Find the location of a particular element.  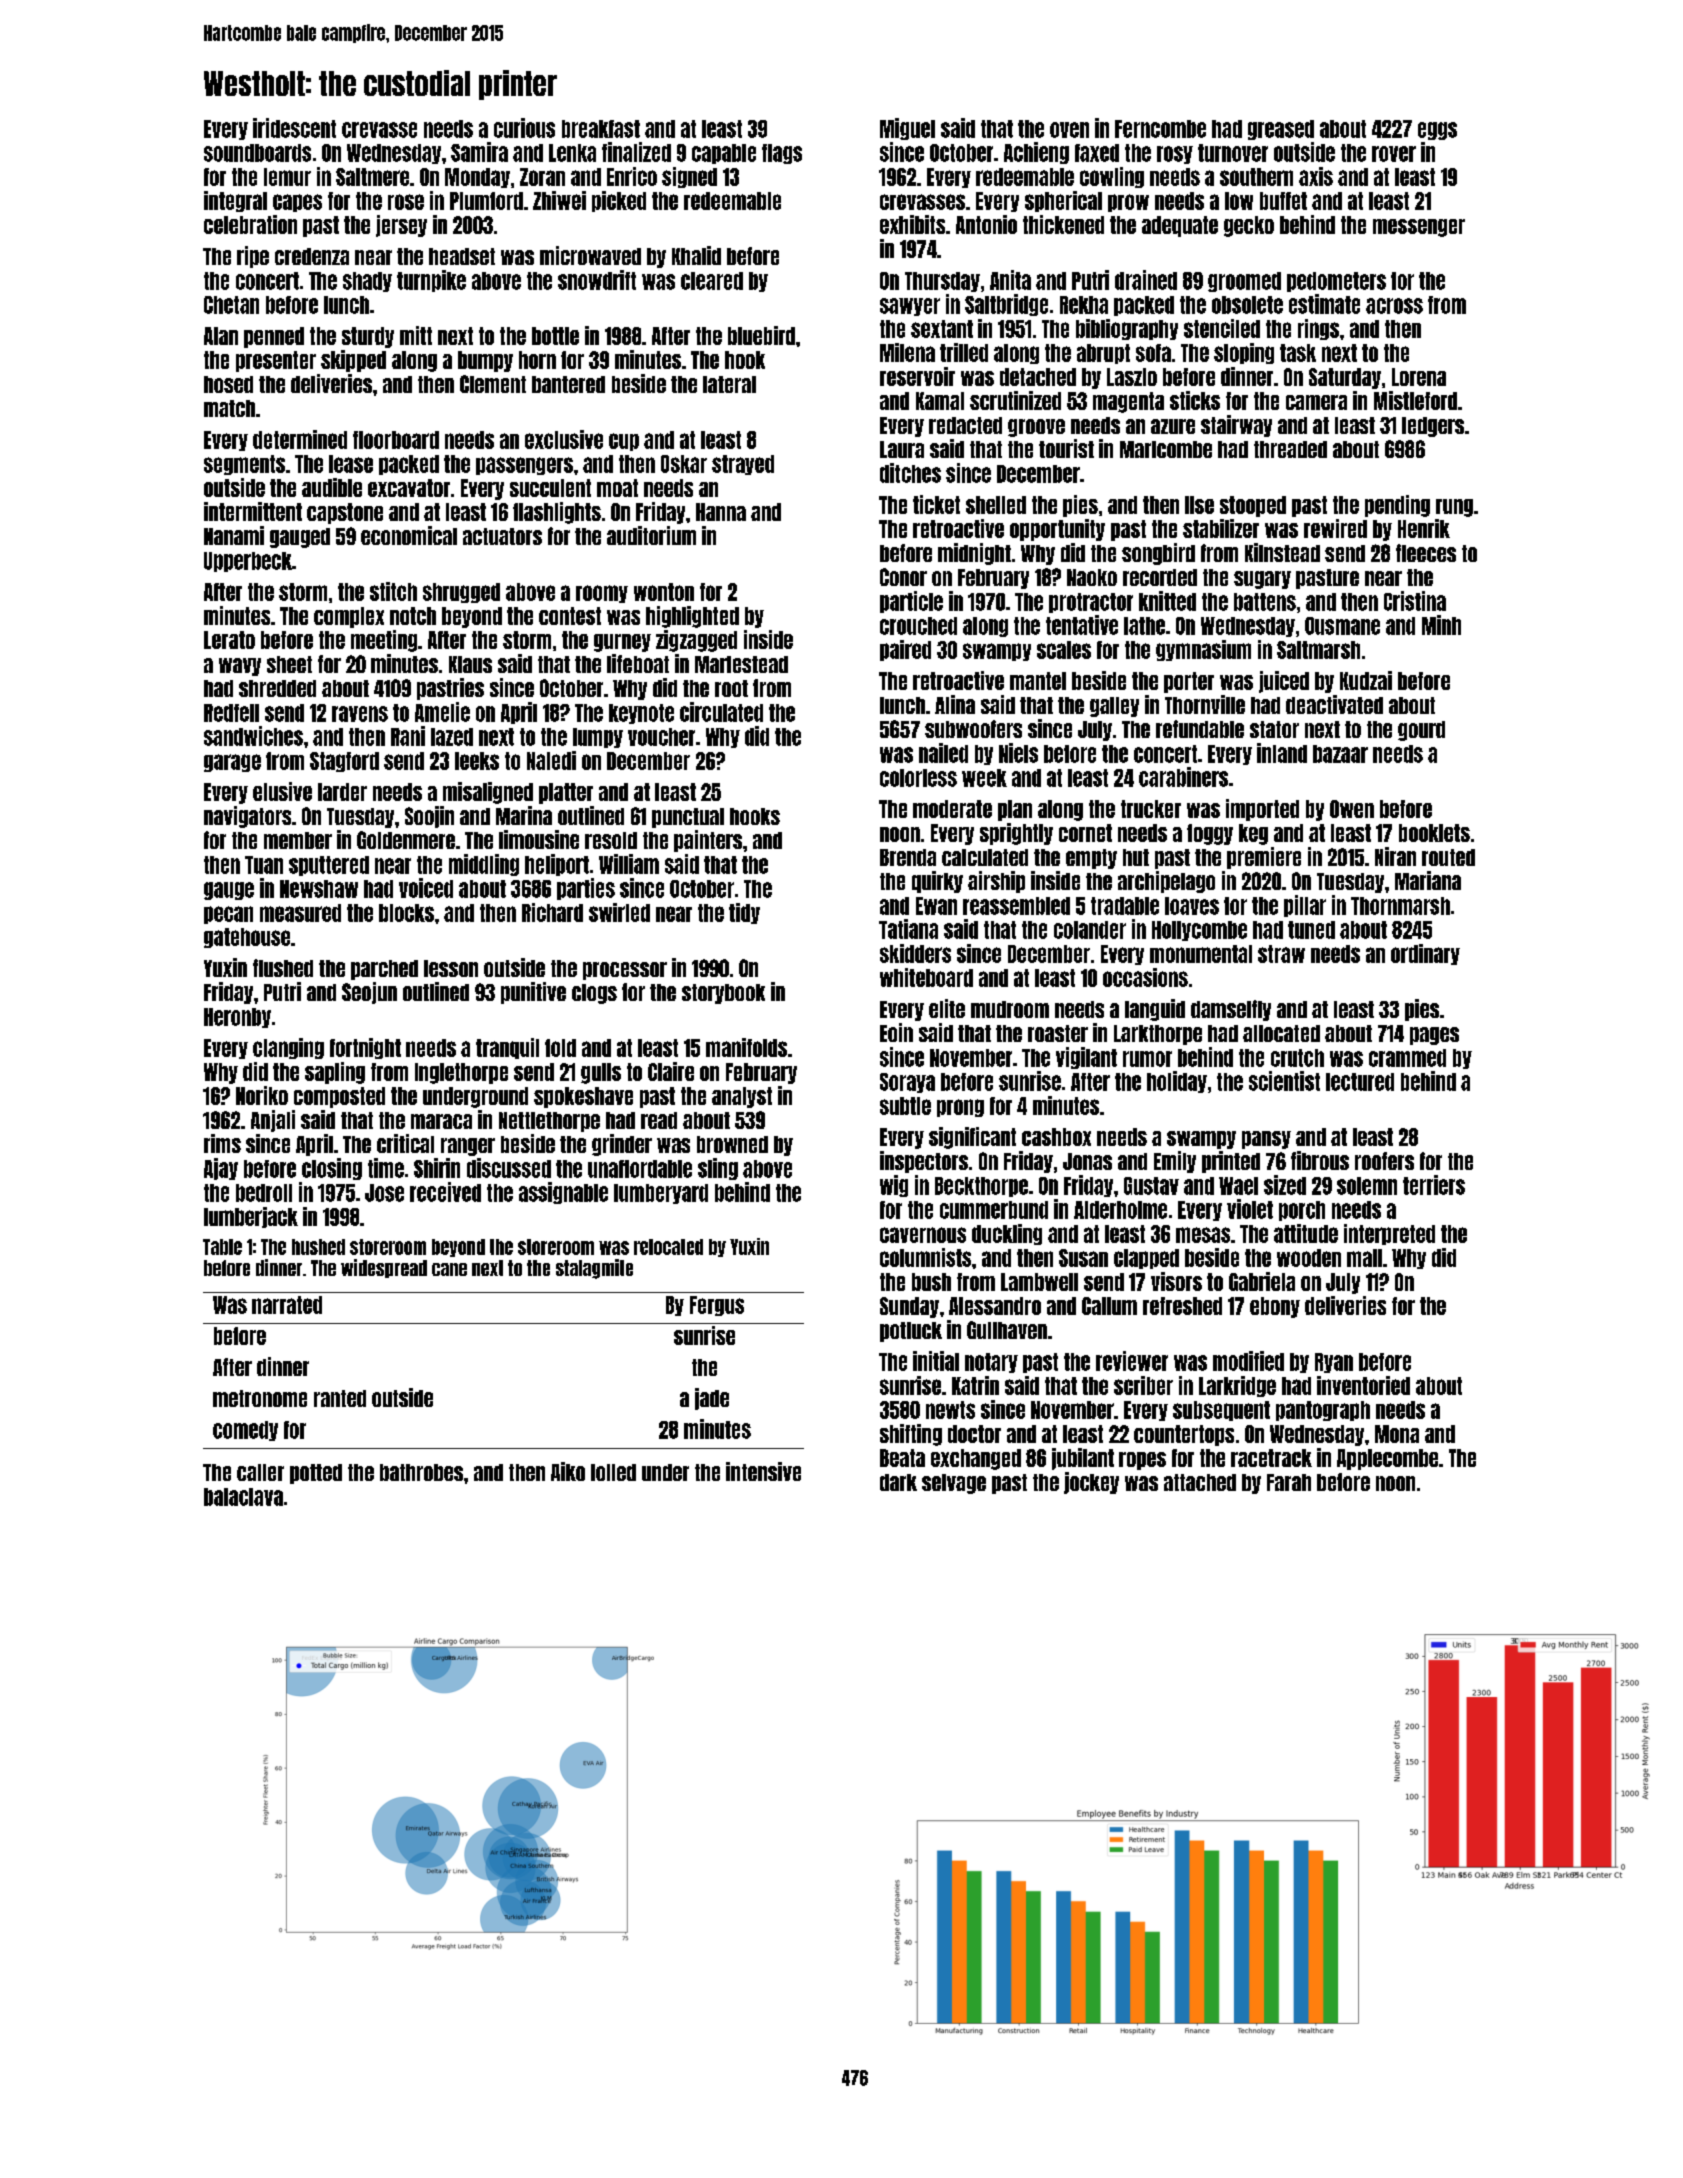

curious is located at coordinates (524, 128).
